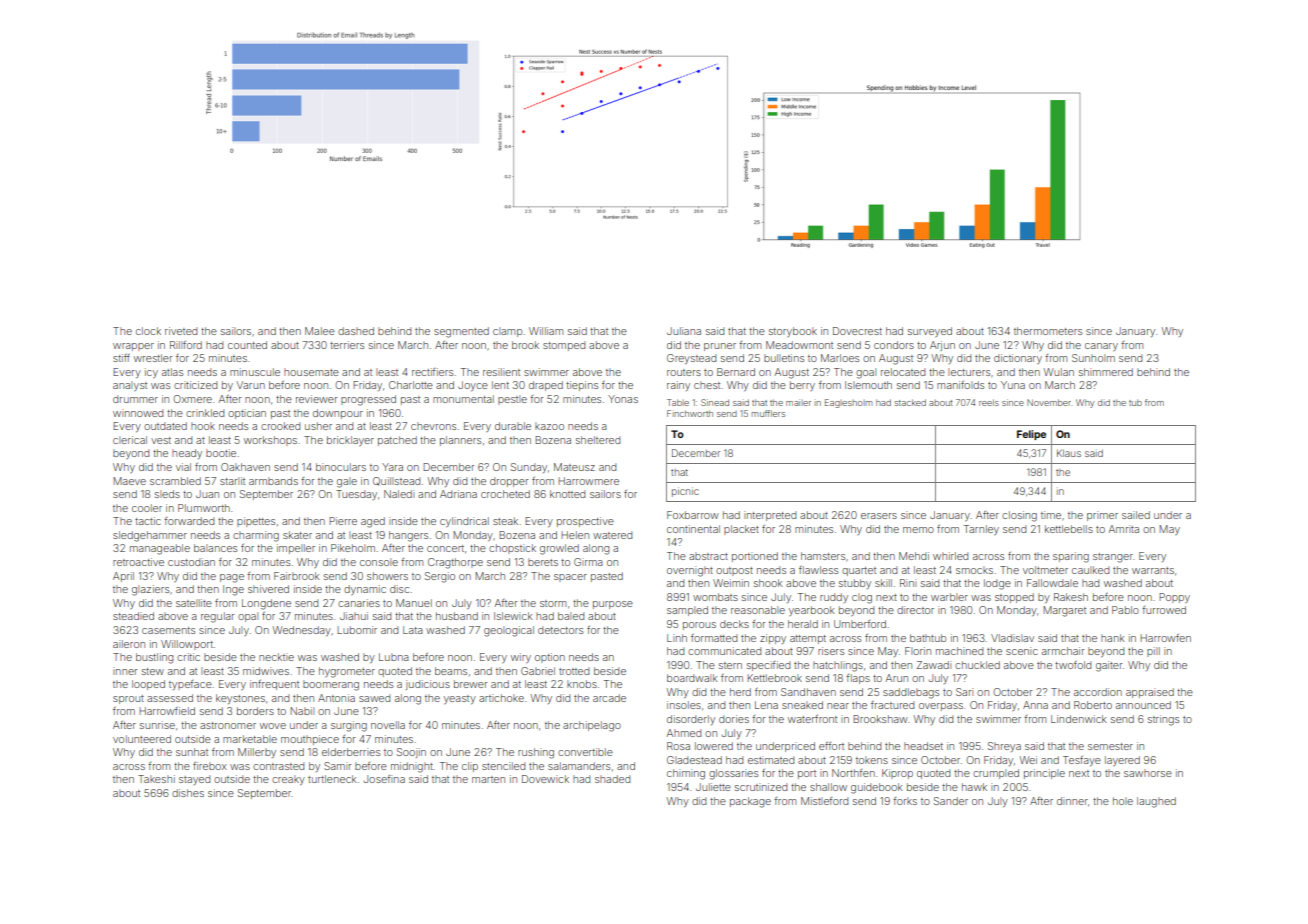 This screenshot has width=1308, height=924. Describe the element at coordinates (316, 399) in the screenshot. I see `reviewer` at that location.
